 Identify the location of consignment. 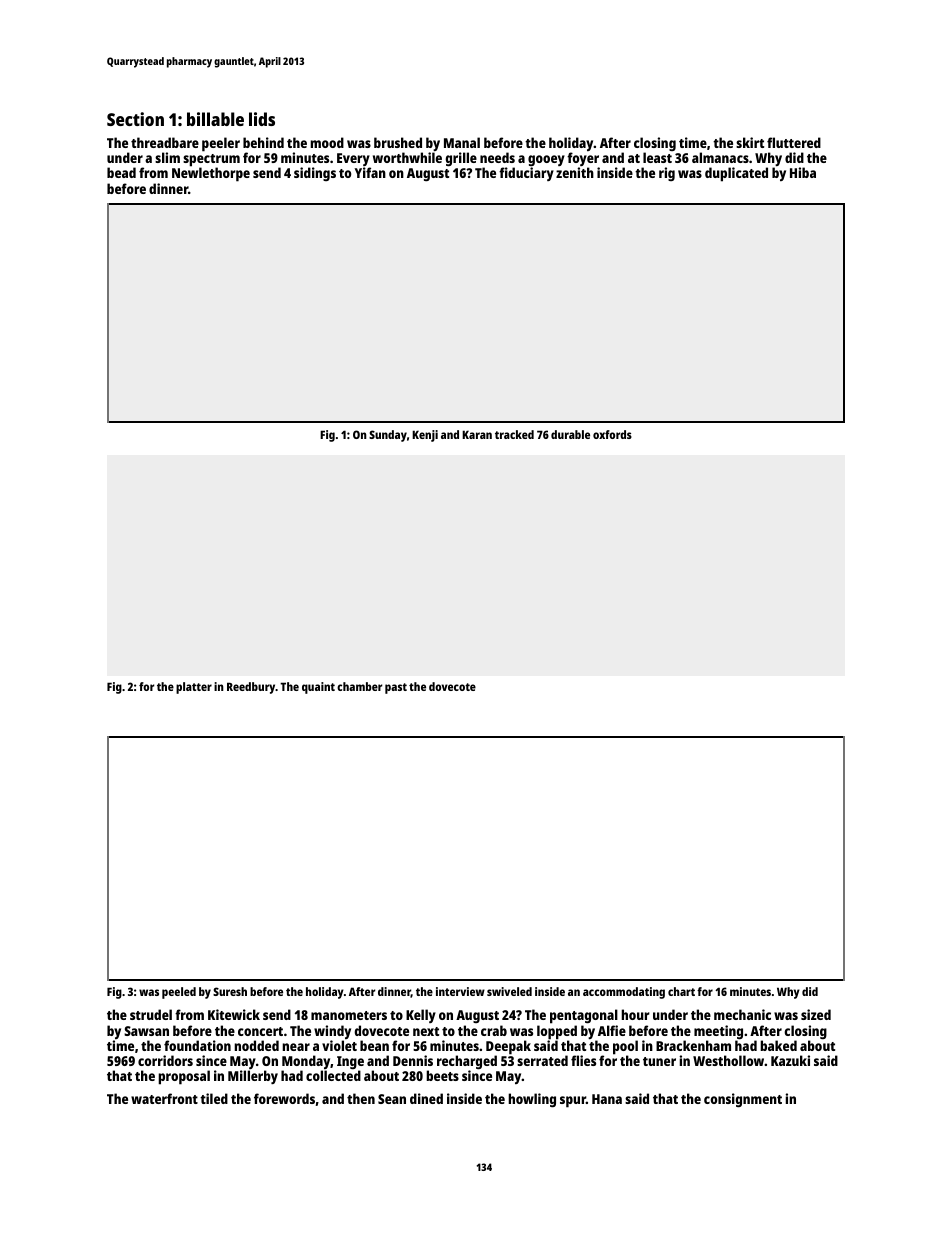
(743, 1100).
